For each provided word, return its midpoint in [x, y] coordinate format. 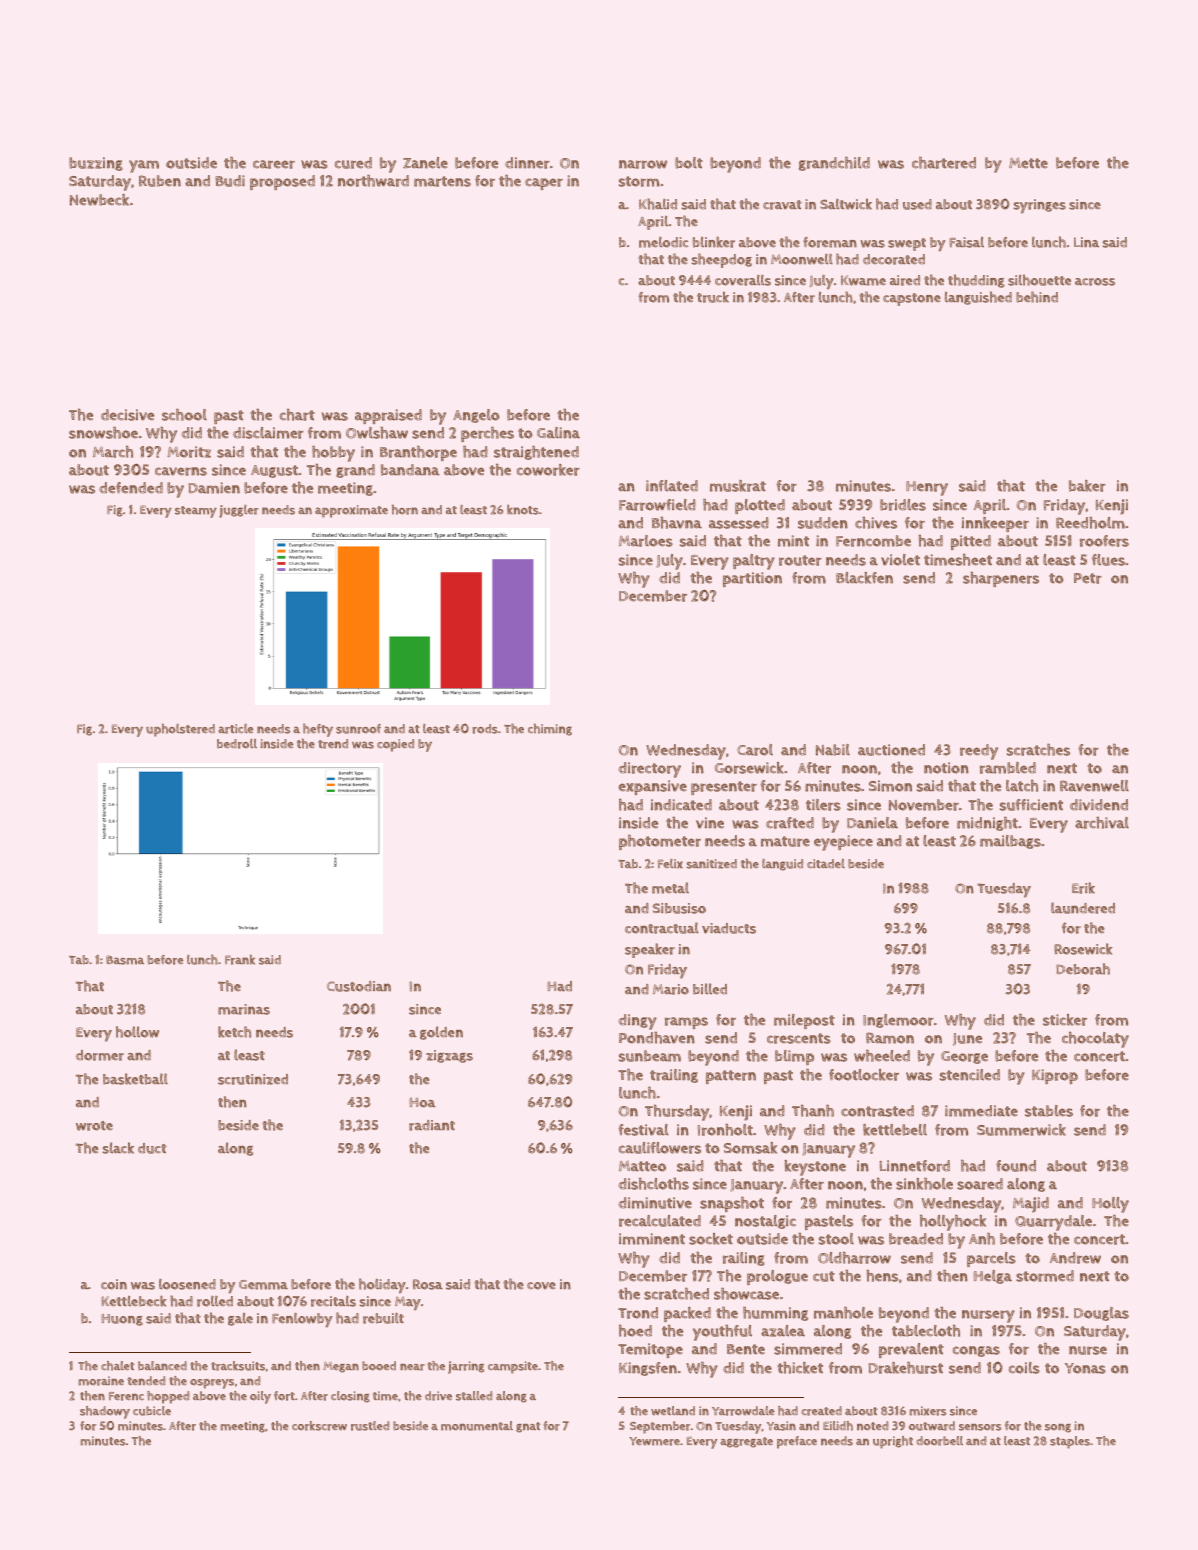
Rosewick [1083, 949]
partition [752, 579]
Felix [670, 864]
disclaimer [268, 433]
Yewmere [654, 1441]
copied [395, 745]
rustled [370, 1426]
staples [1070, 1442]
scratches [1038, 750]
